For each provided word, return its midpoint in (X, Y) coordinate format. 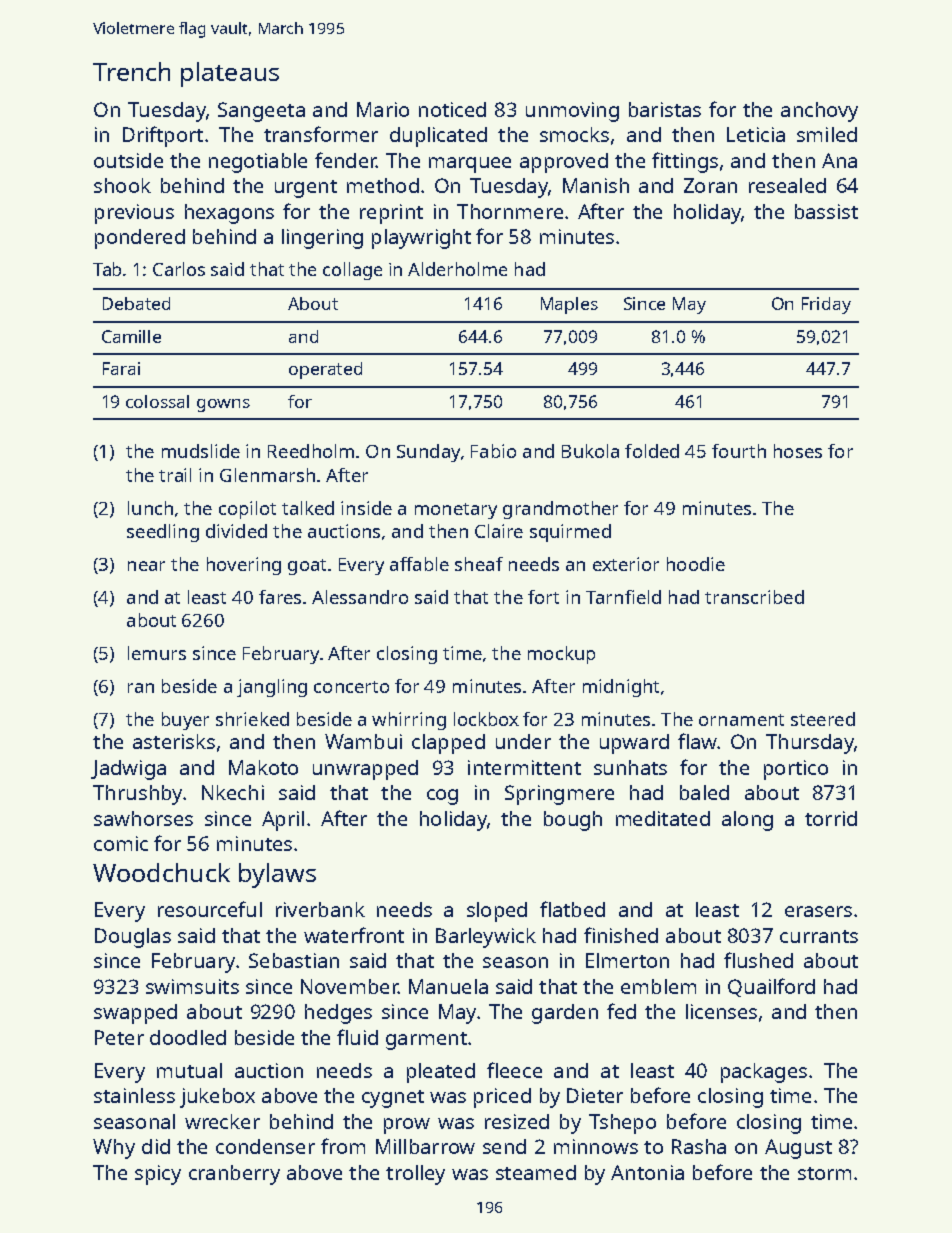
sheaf (479, 564)
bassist (826, 211)
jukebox (217, 1098)
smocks (574, 134)
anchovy (819, 112)
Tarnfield (623, 597)
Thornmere (510, 211)
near (146, 566)
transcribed (754, 597)
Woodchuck (161, 872)
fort (543, 597)
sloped (497, 912)
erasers (818, 911)
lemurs (157, 653)
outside (128, 160)
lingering (322, 239)
